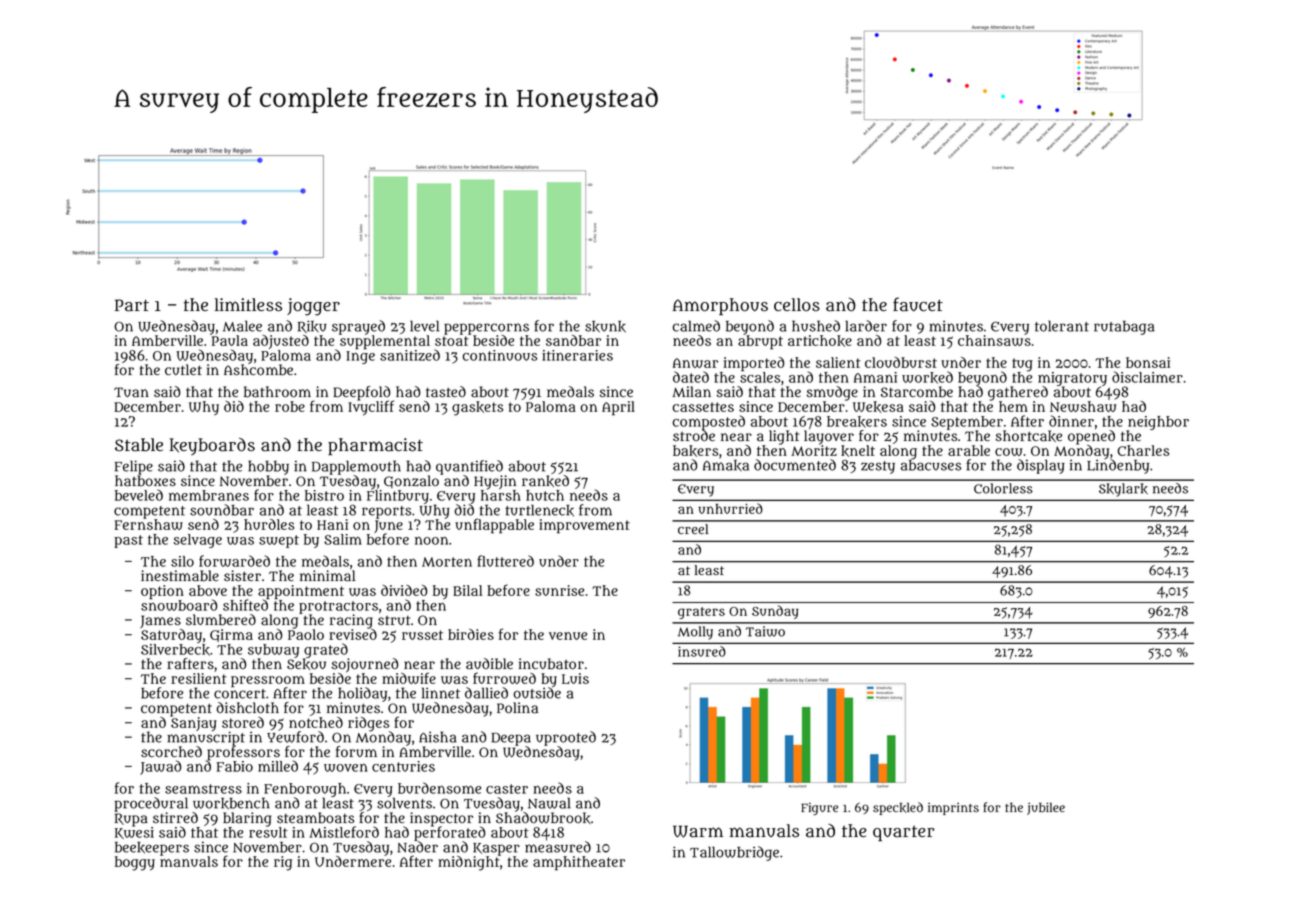  Describe the element at coordinates (212, 446) in the image. I see `keyboards` at that location.
